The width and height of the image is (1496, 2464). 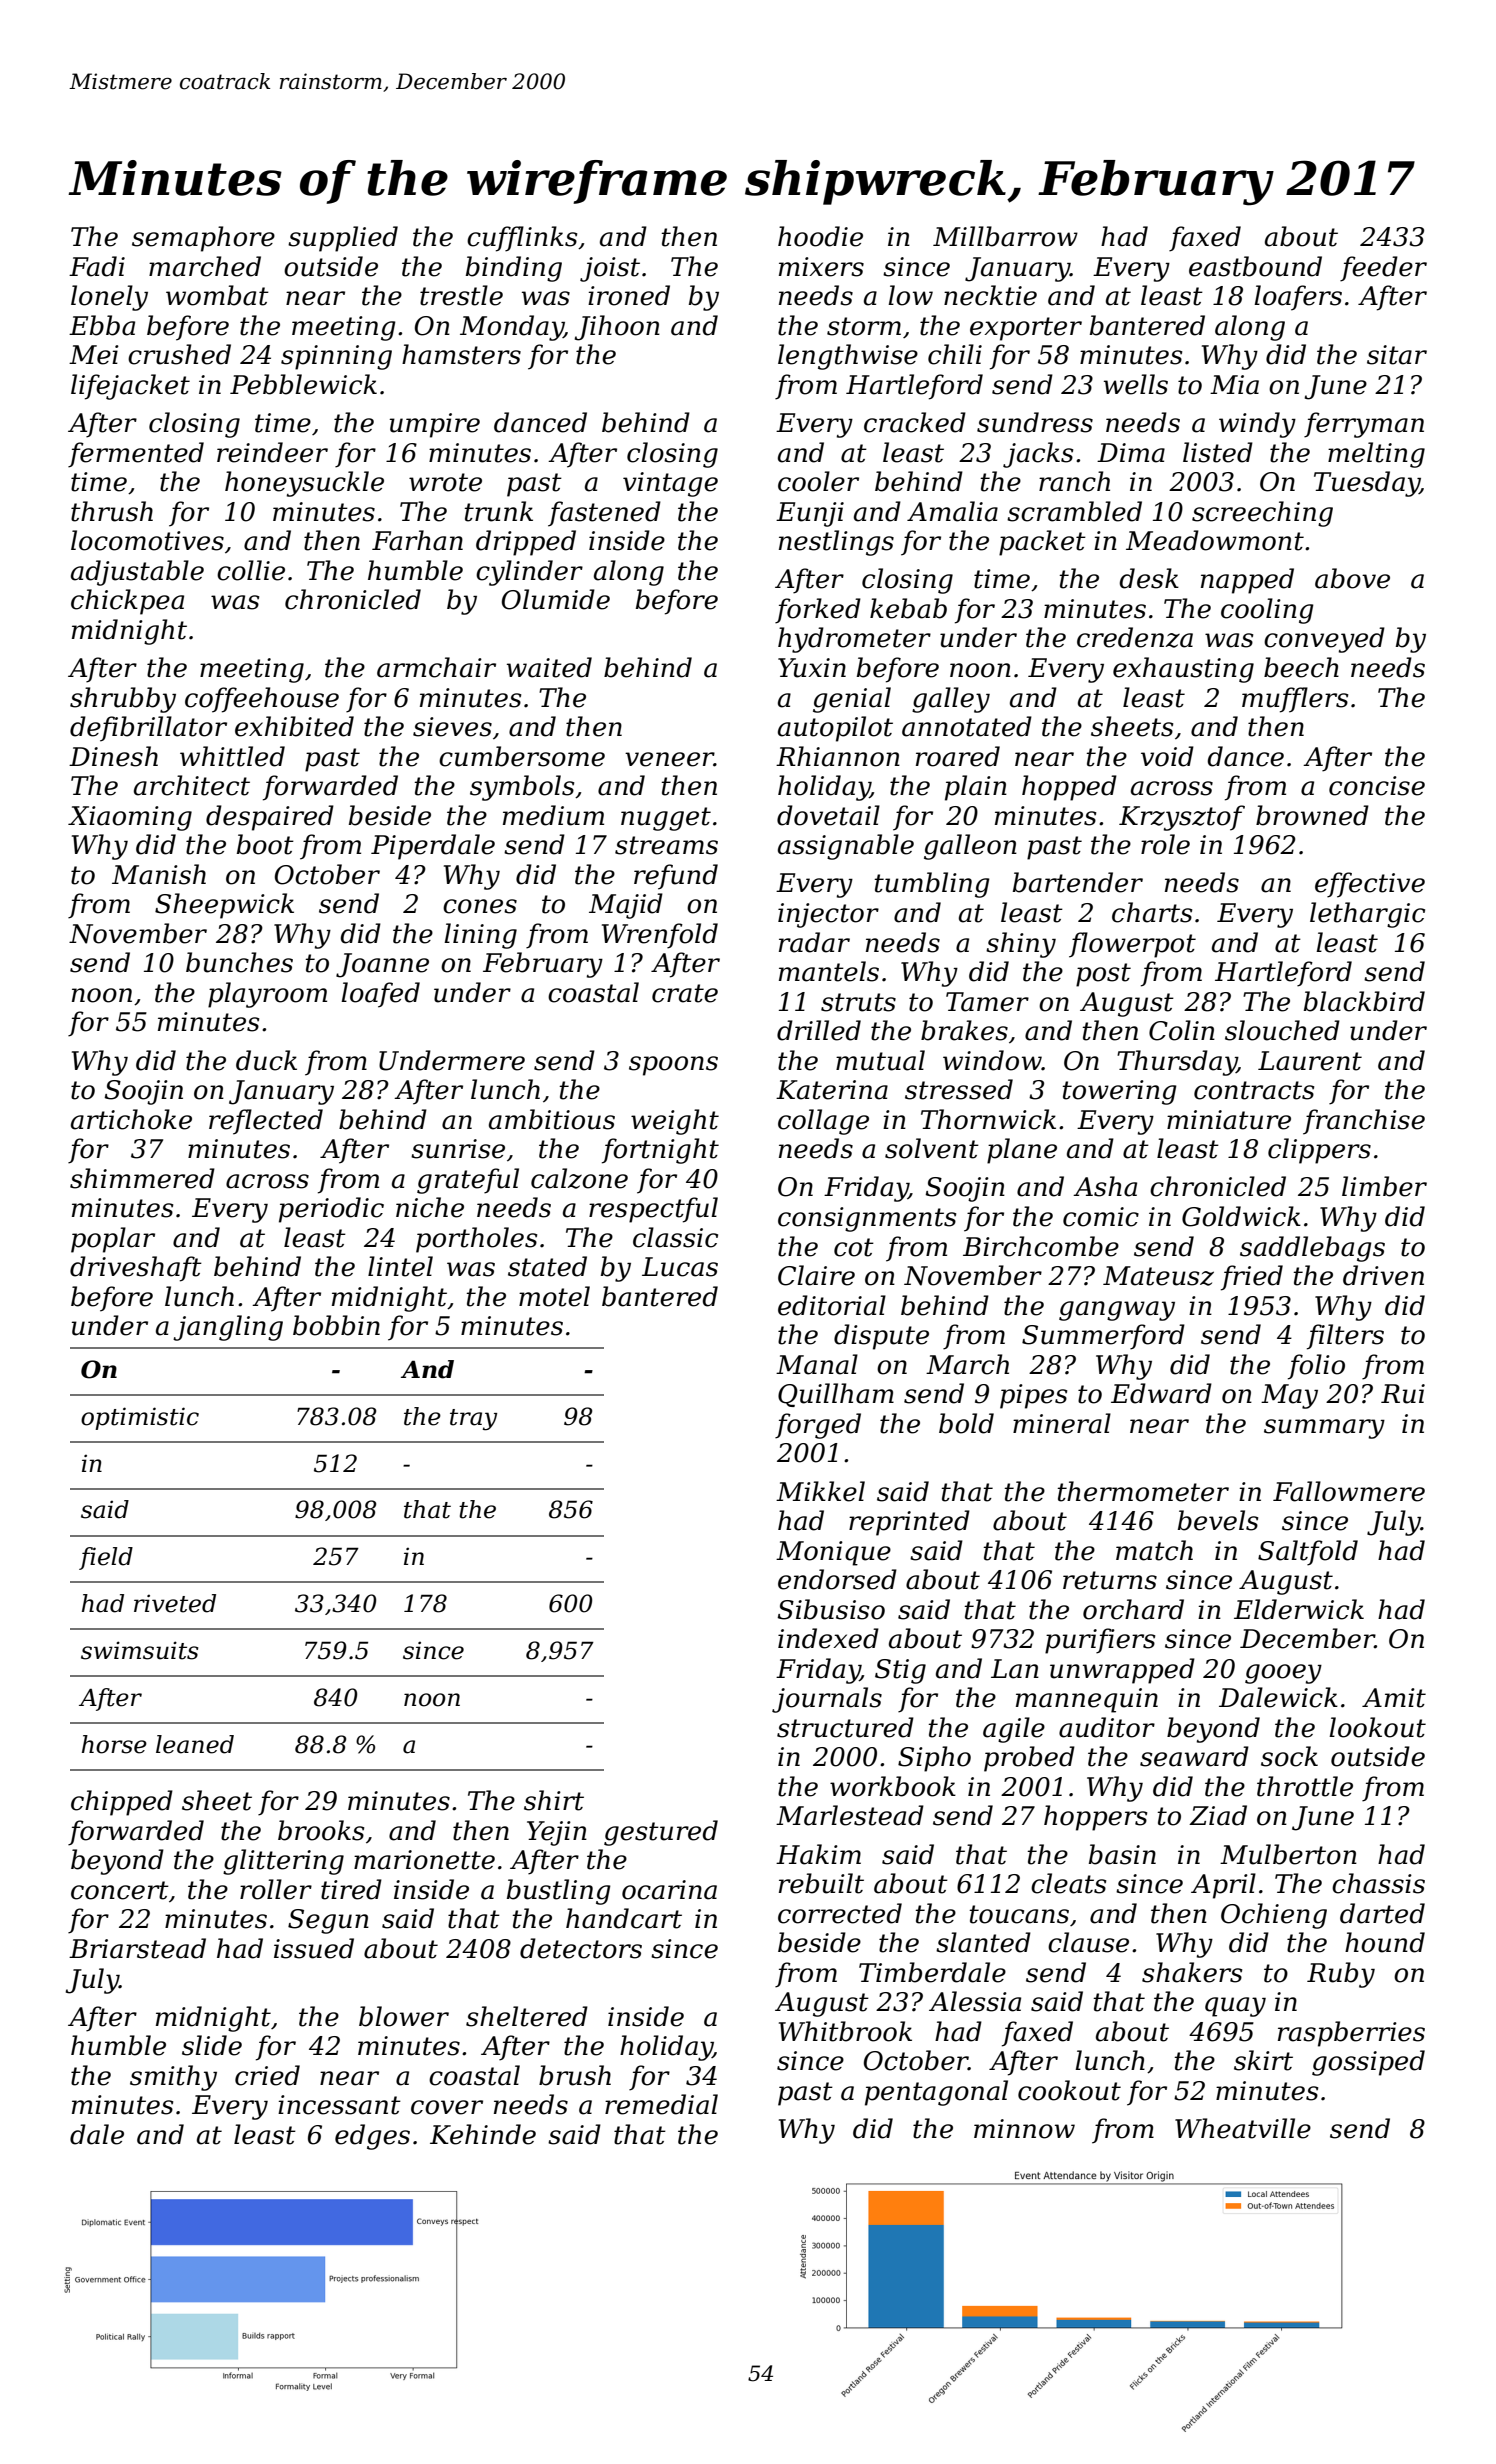 What do you see at coordinates (203, 239) in the image?
I see `semaphore` at bounding box center [203, 239].
